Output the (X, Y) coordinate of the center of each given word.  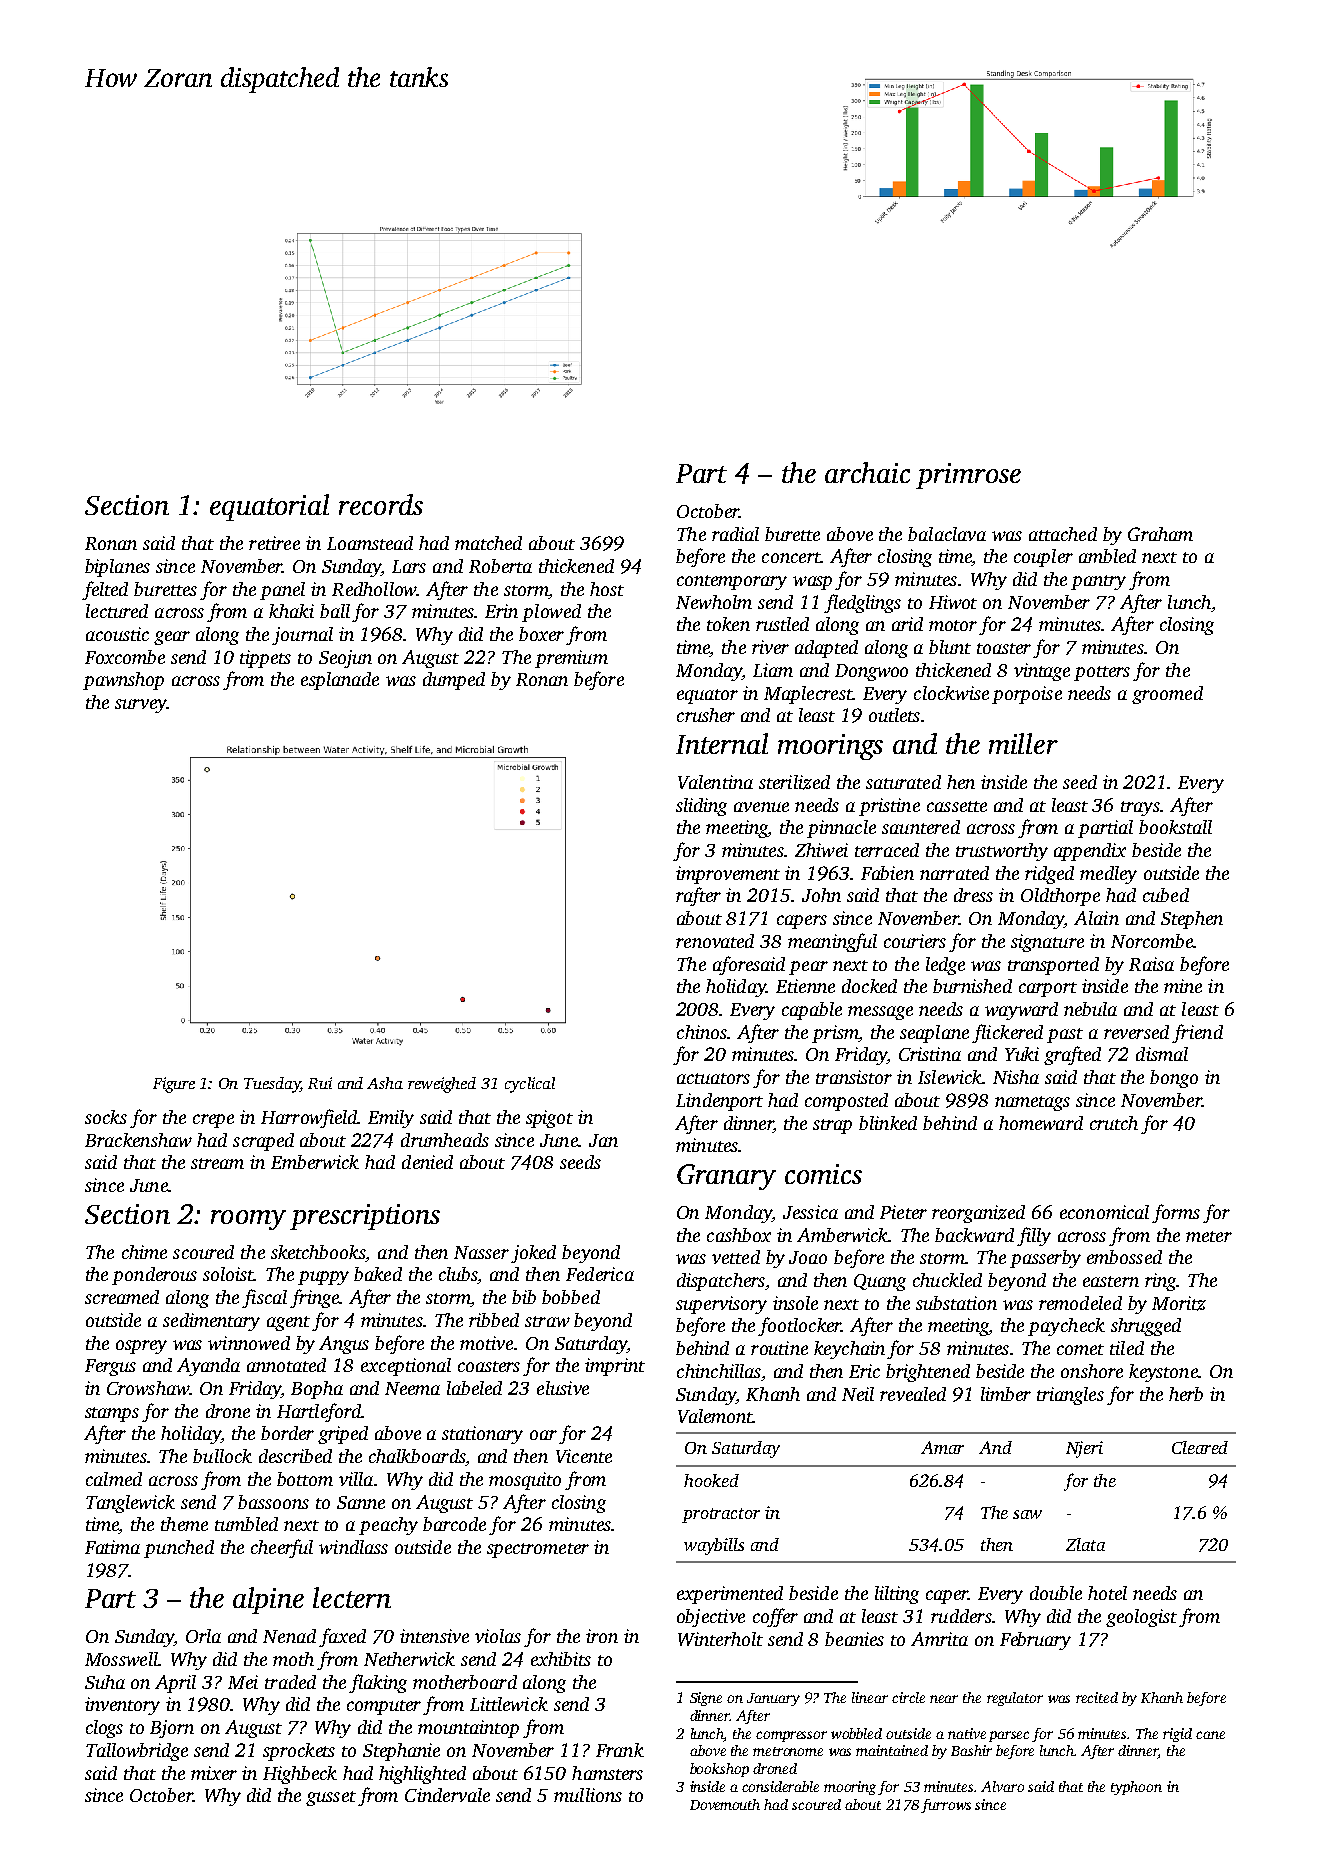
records (381, 504)
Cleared (1200, 1447)
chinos (702, 1032)
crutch (1114, 1123)
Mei (243, 1682)
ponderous (154, 1276)
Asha (385, 1083)
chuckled (947, 1280)
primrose (968, 476)
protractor (721, 1515)
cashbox (739, 1235)
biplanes (117, 568)
